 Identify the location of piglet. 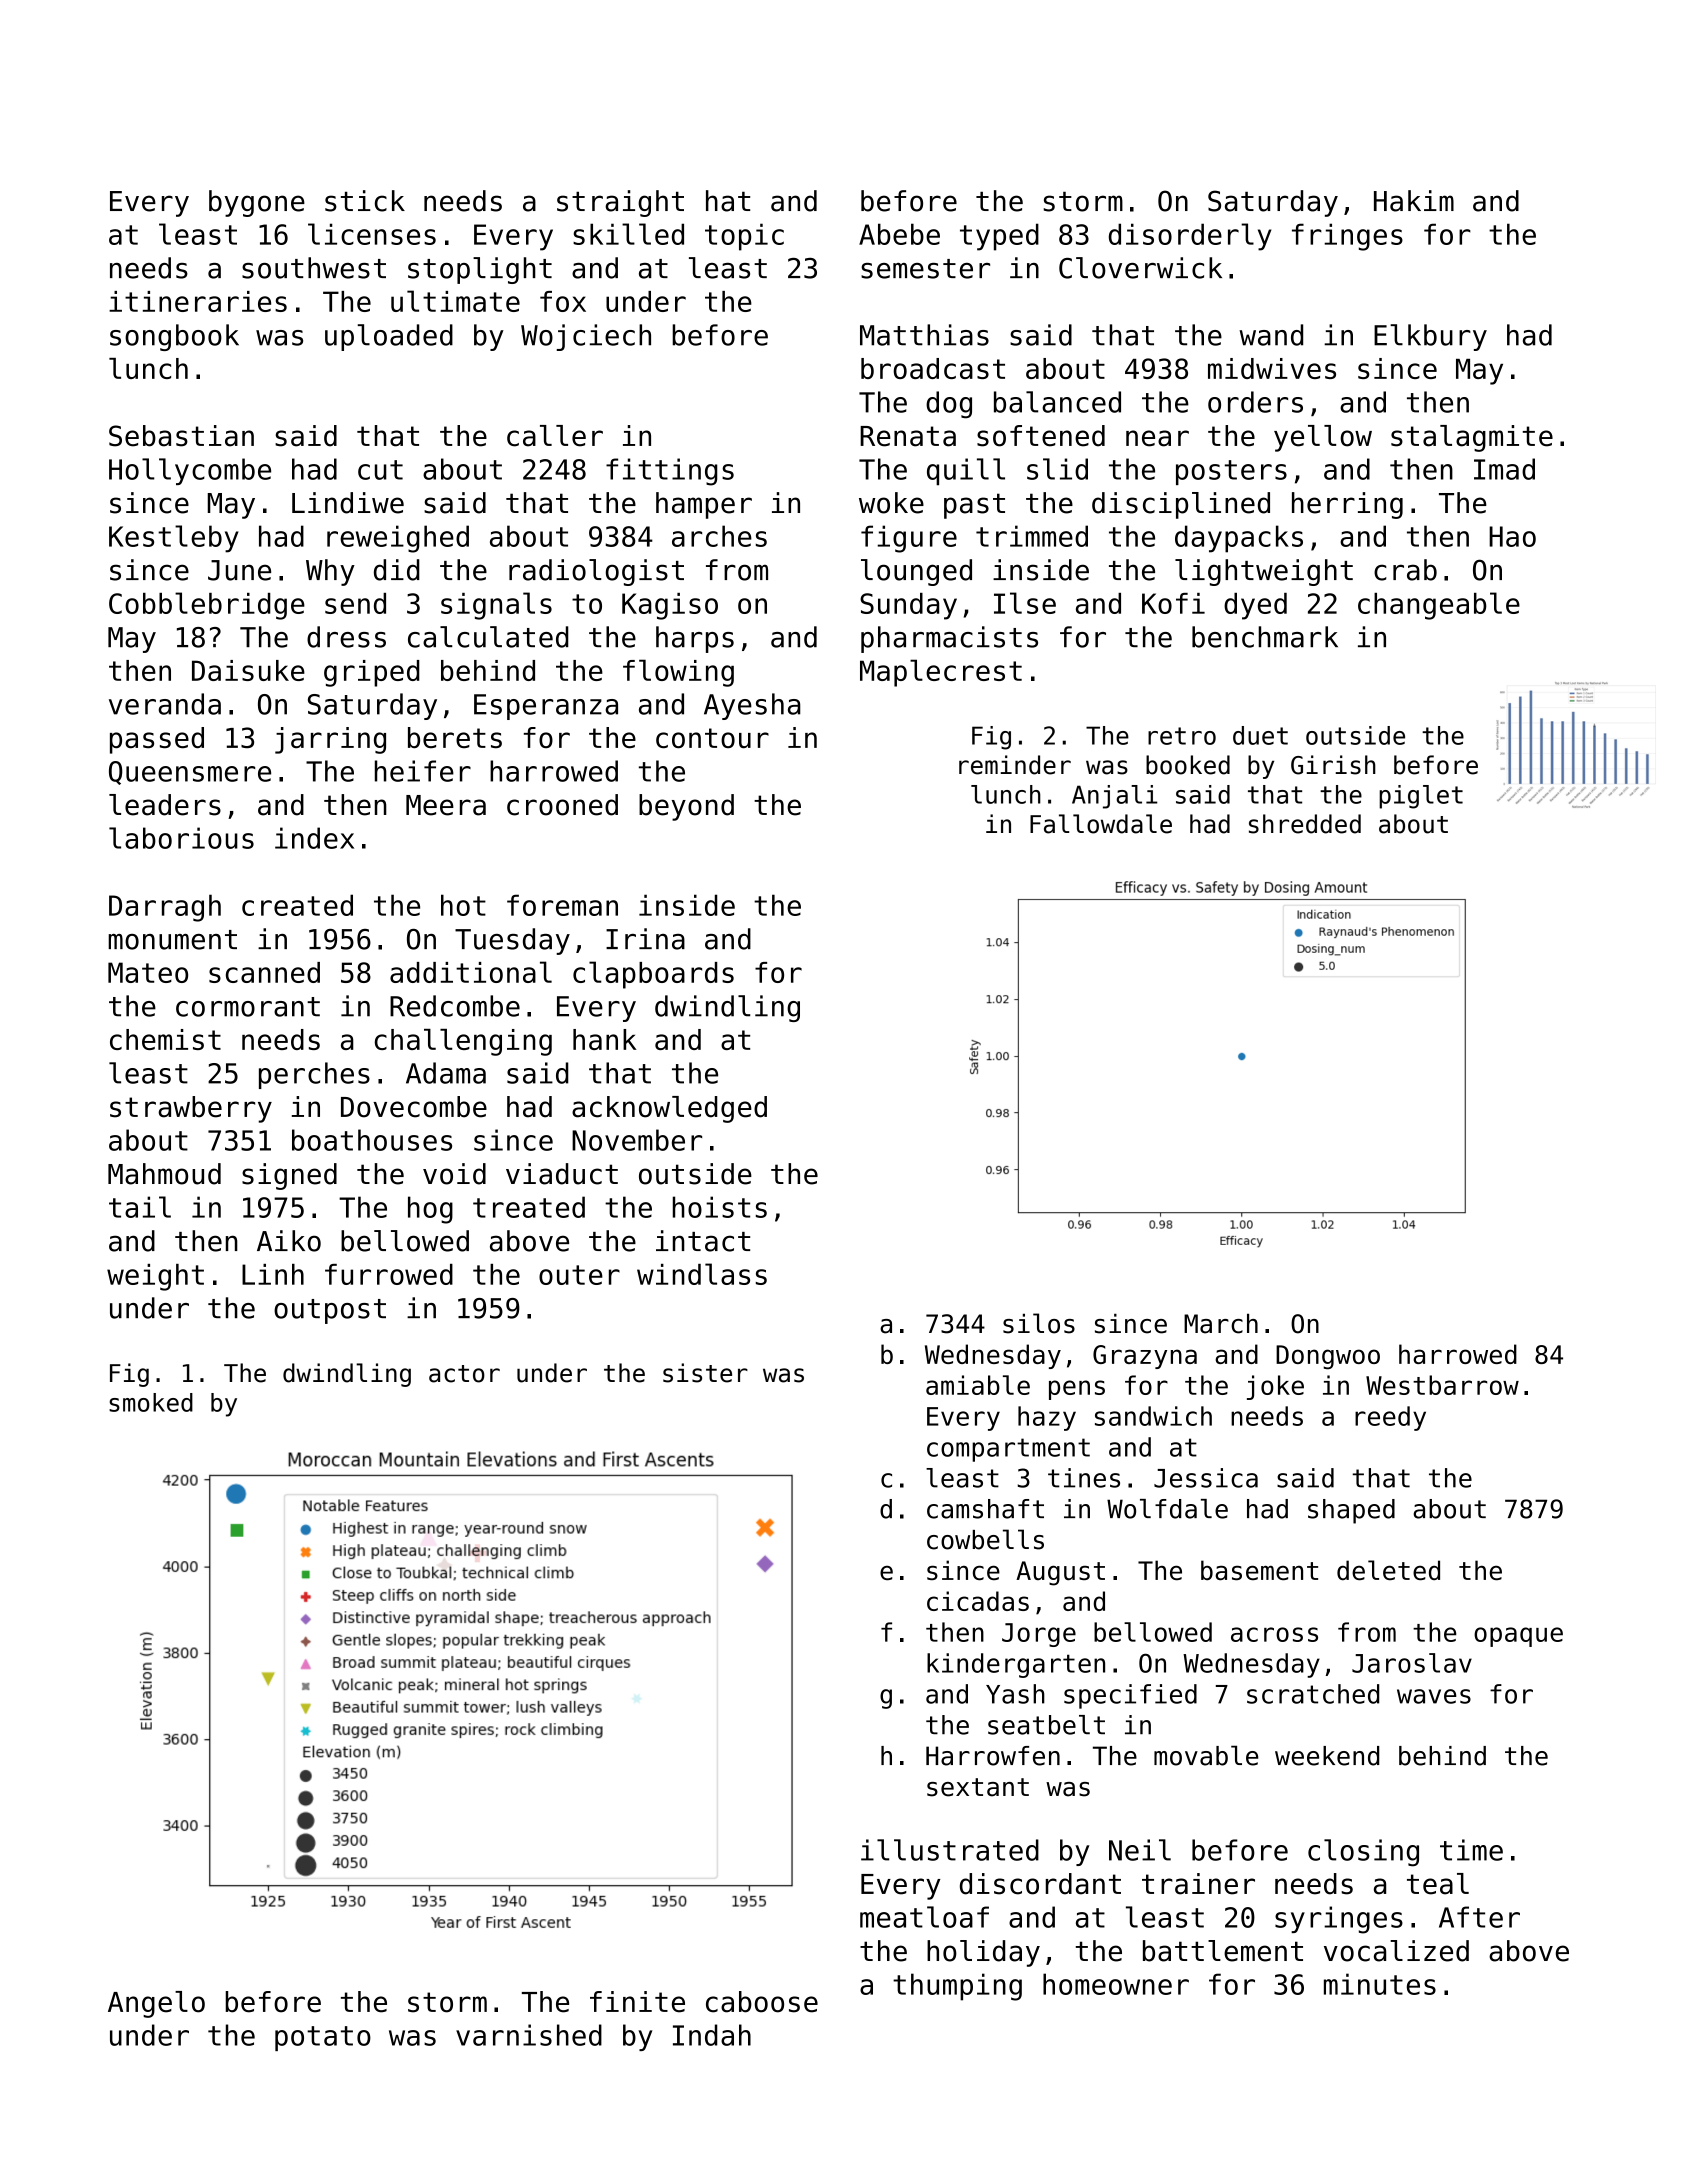
(1421, 797).
